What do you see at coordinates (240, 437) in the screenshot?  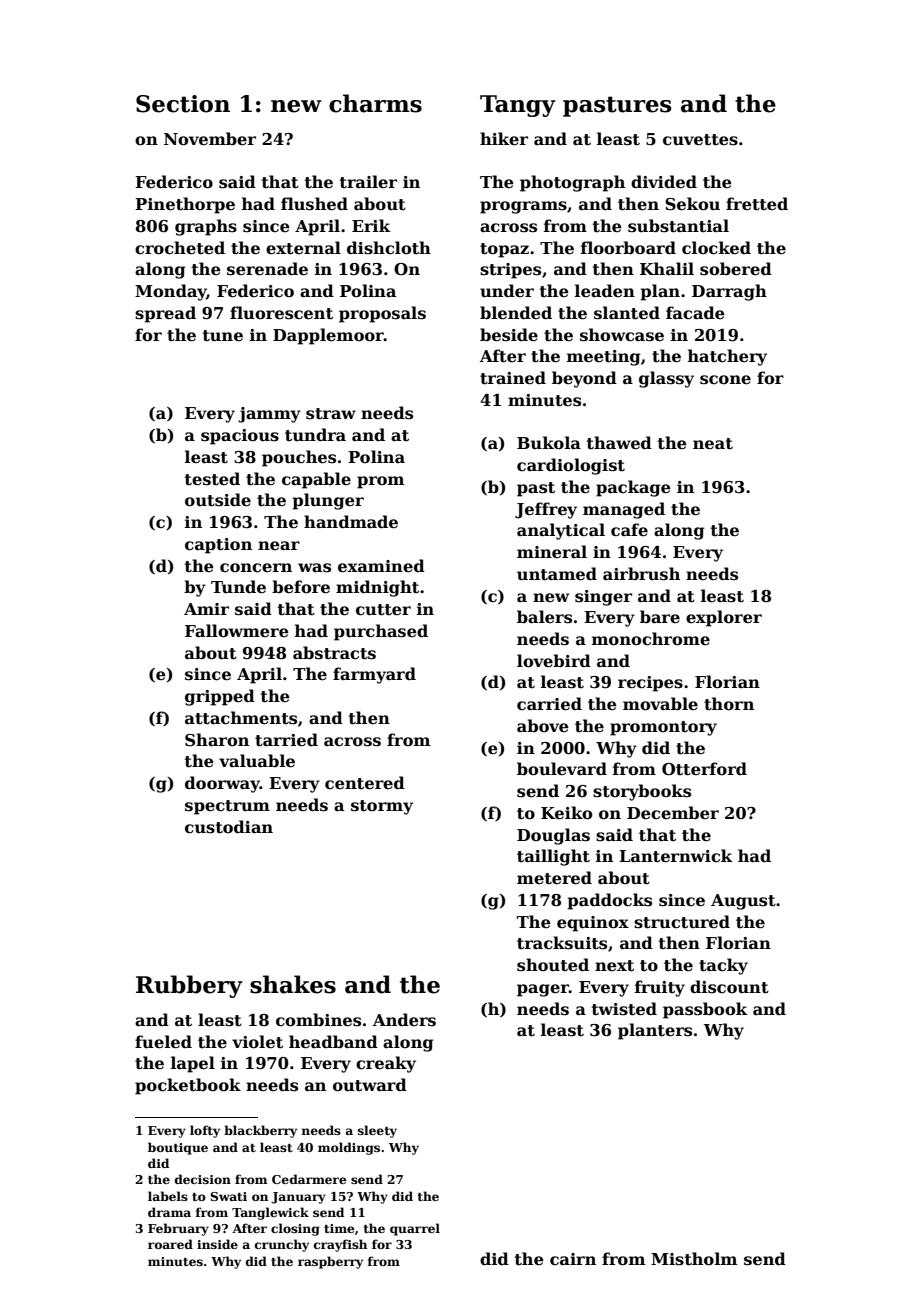 I see `spacious` at bounding box center [240, 437].
